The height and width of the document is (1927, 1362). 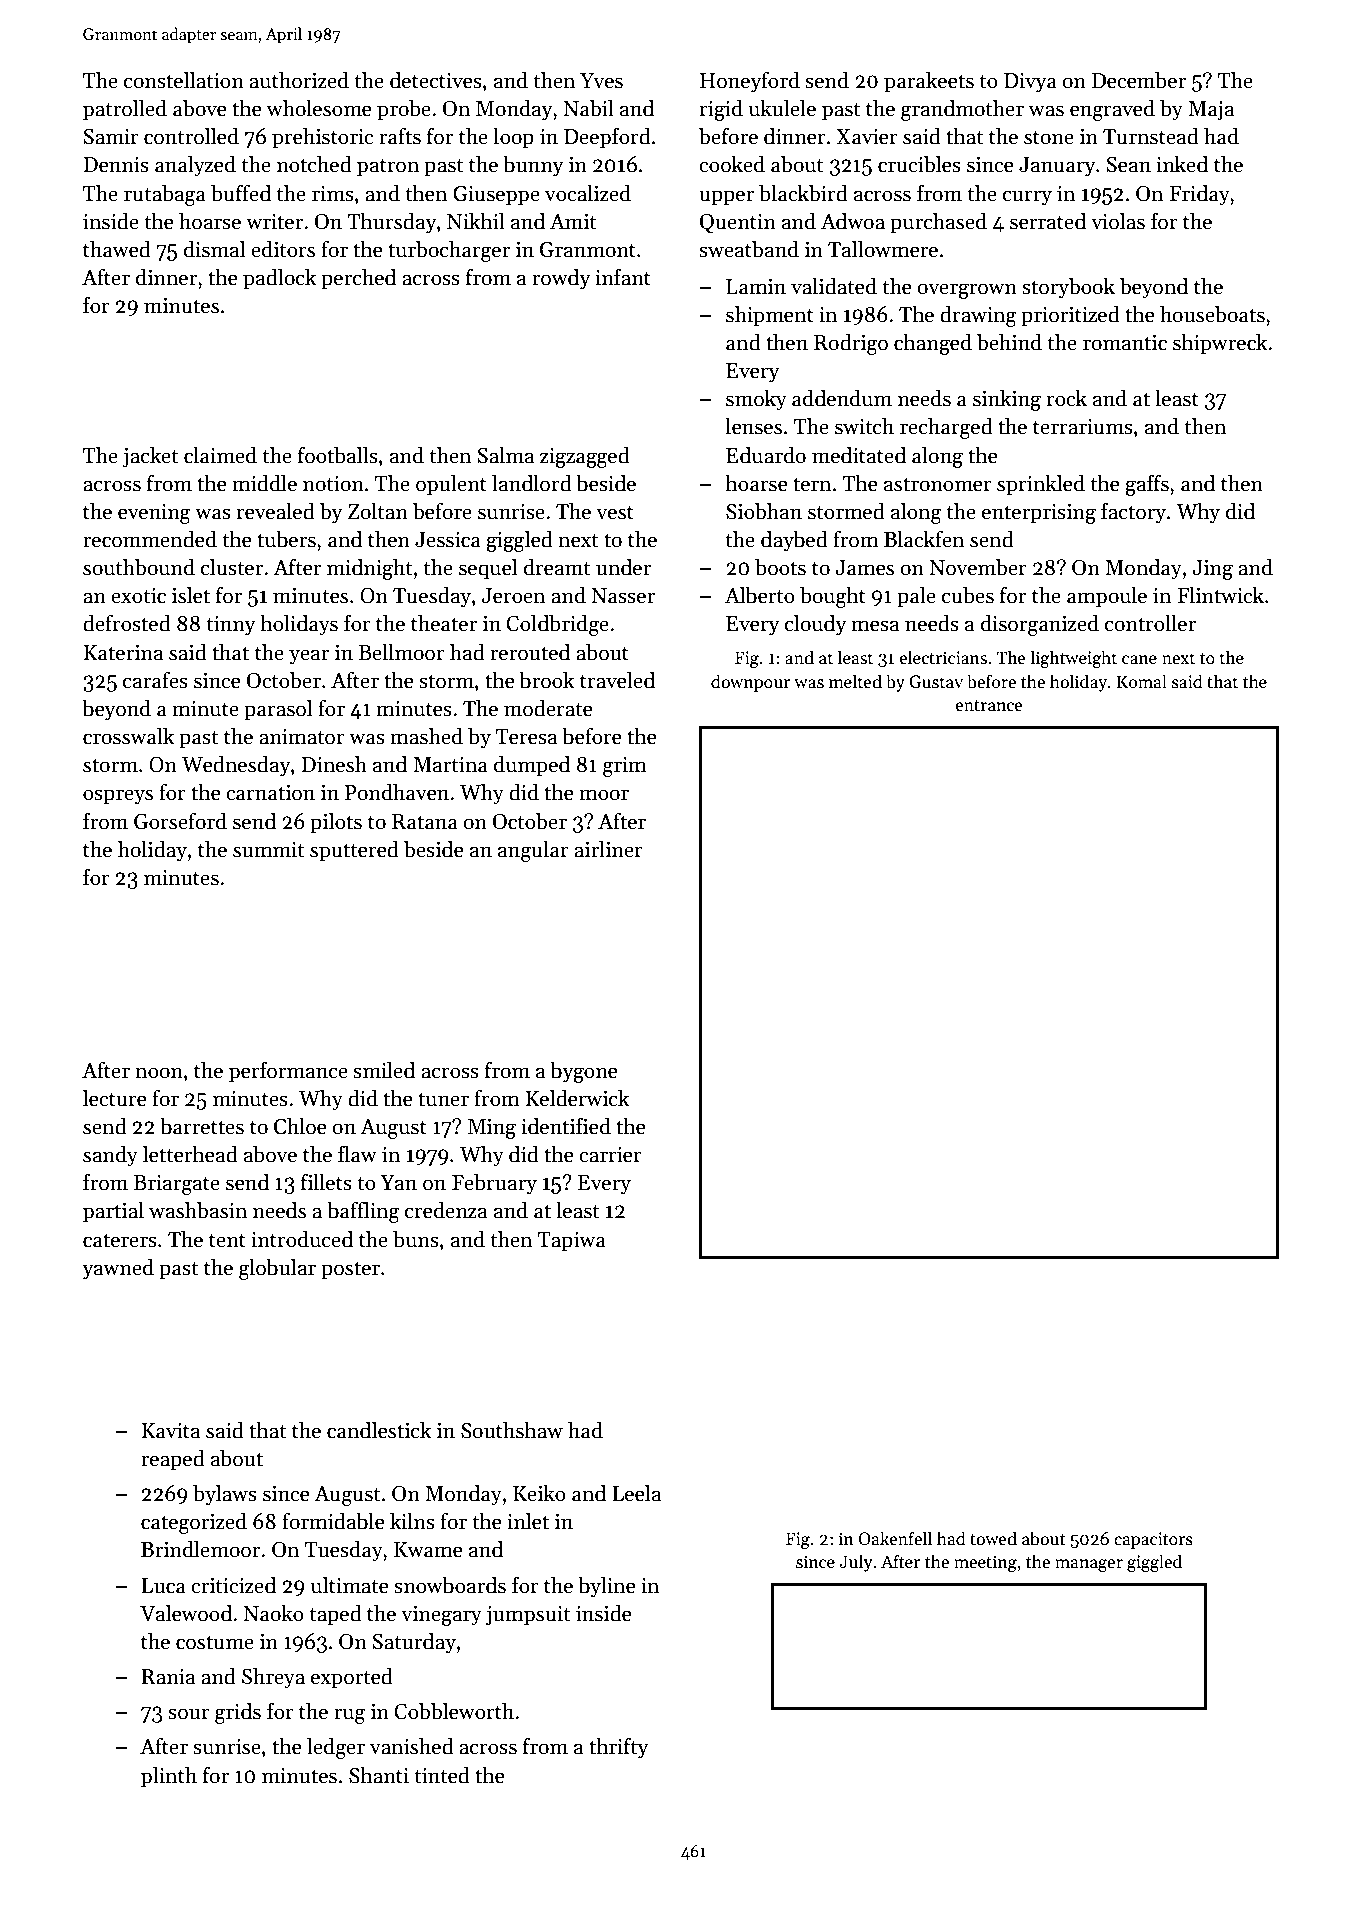 What do you see at coordinates (1070, 316) in the document?
I see `prioritized` at bounding box center [1070, 316].
